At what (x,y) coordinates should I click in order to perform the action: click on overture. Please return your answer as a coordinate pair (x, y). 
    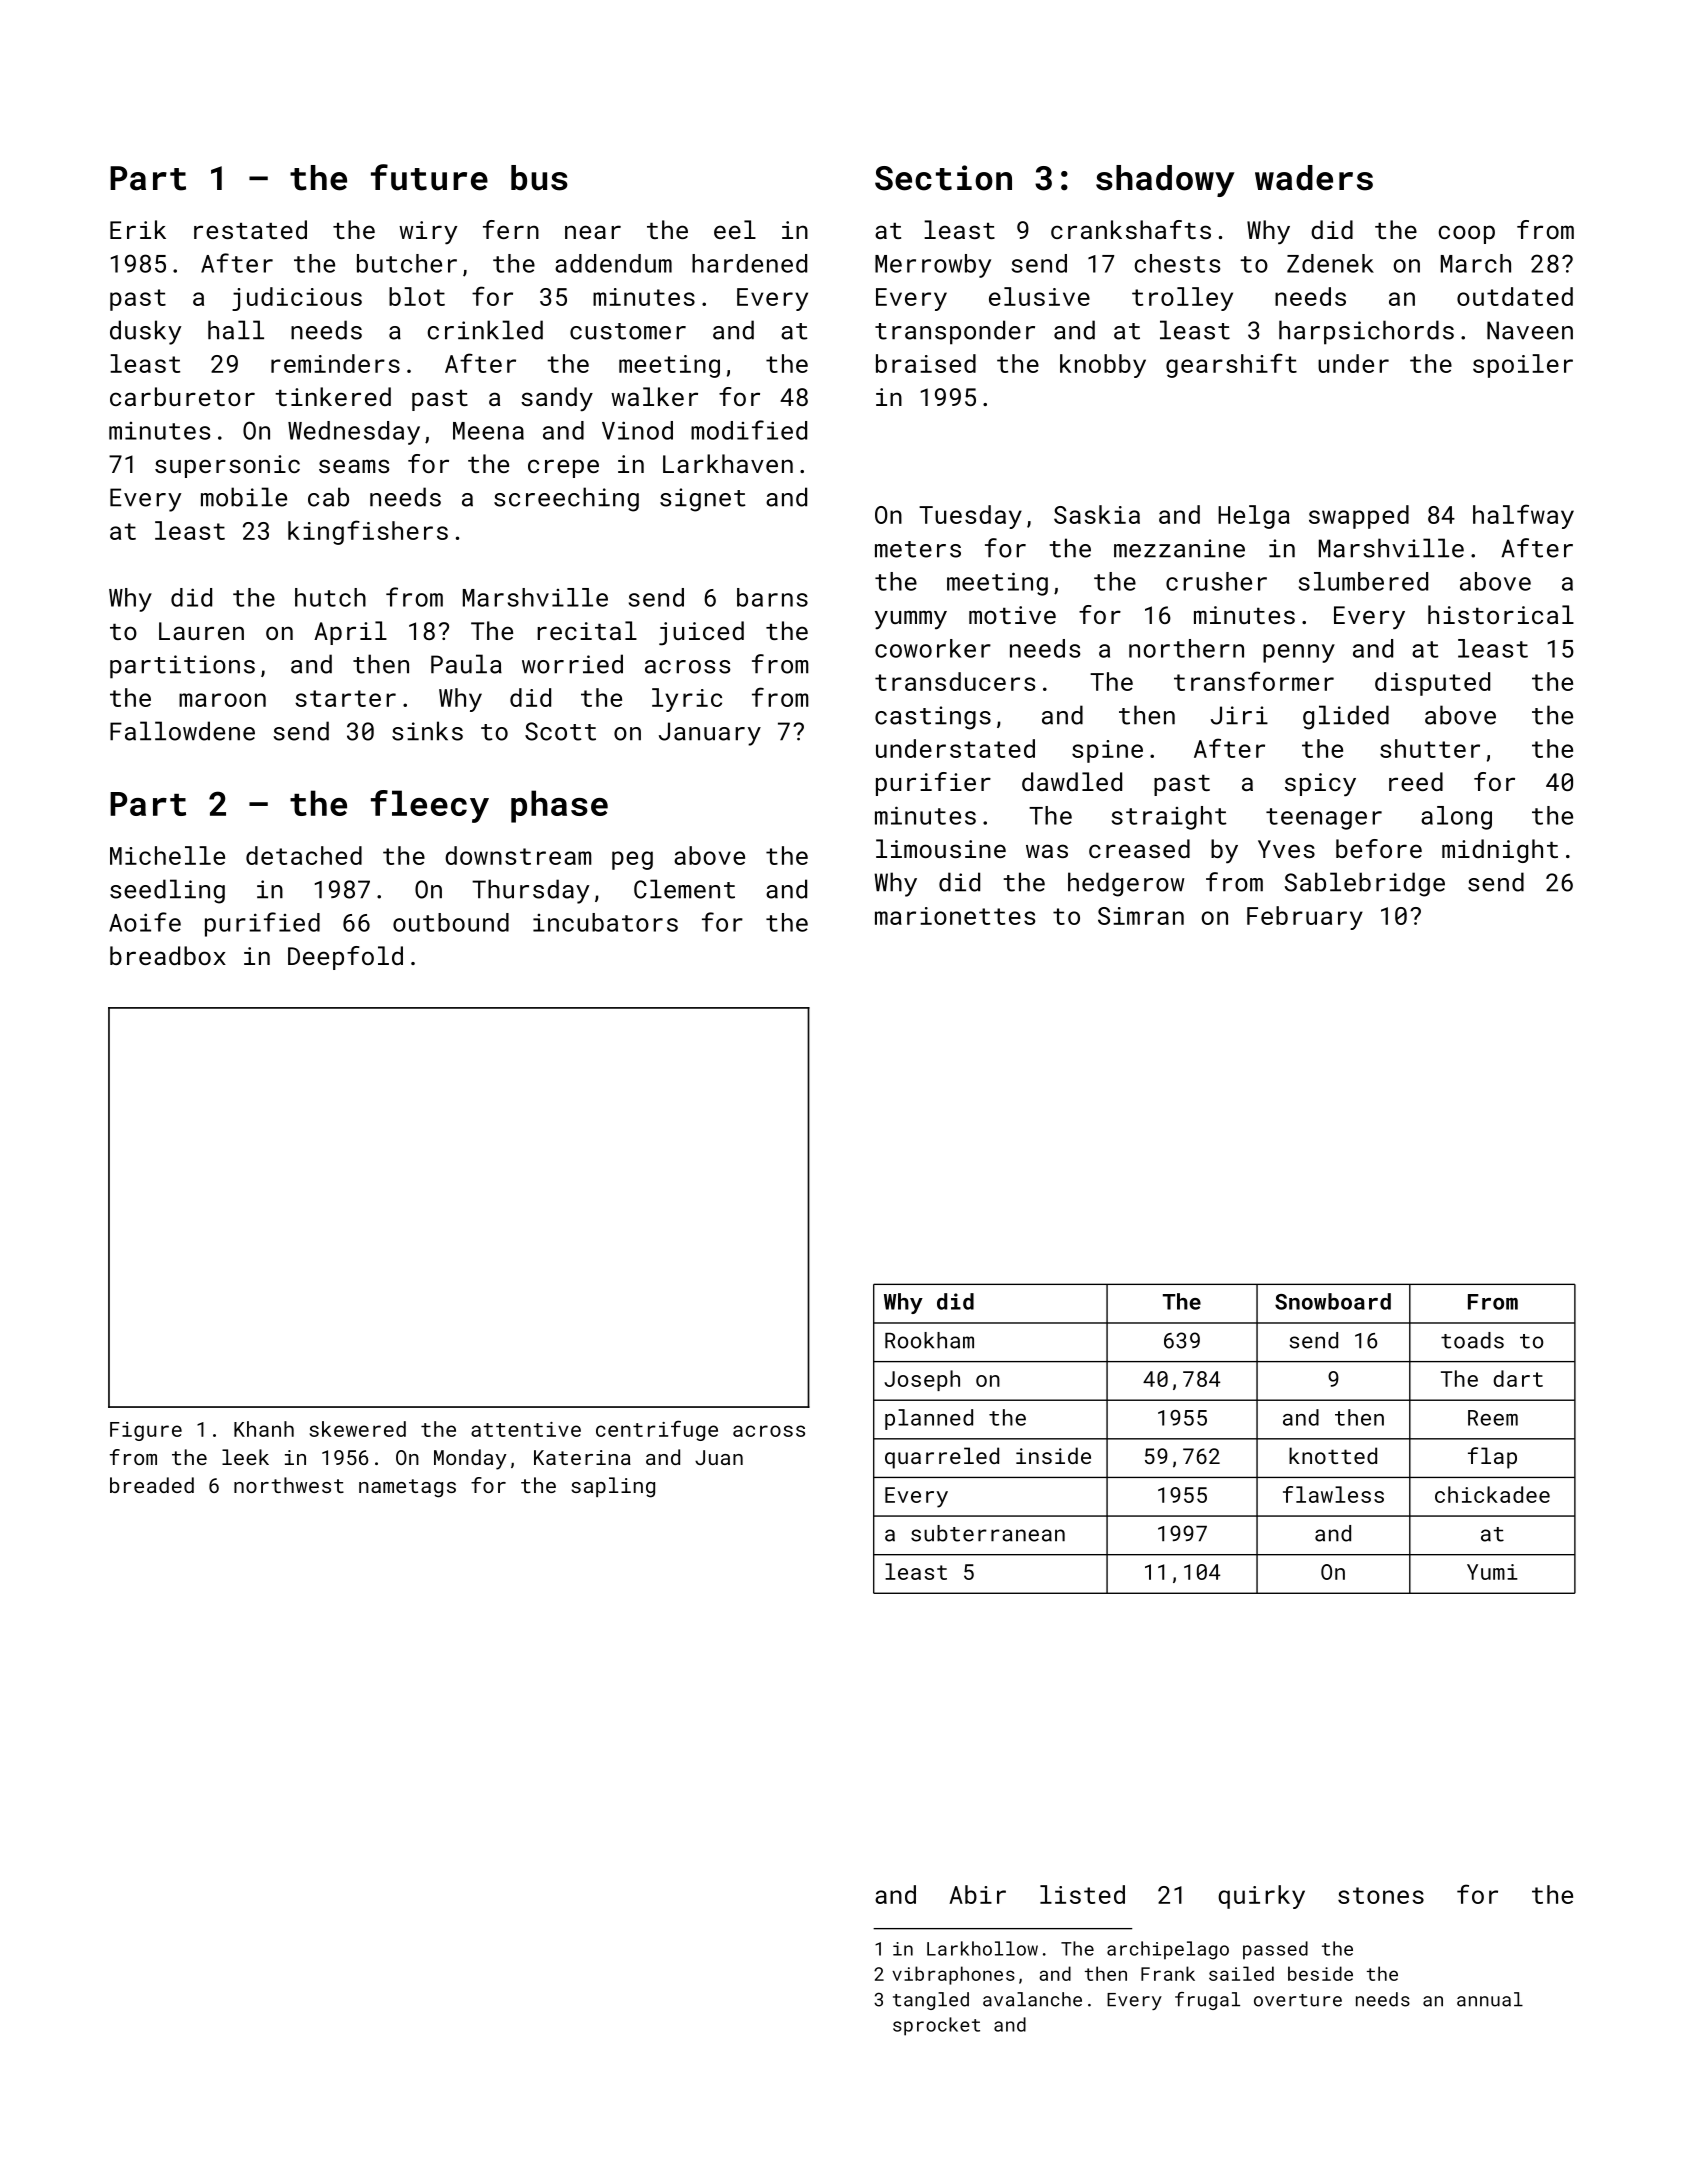
    Looking at the image, I should click on (1298, 2000).
